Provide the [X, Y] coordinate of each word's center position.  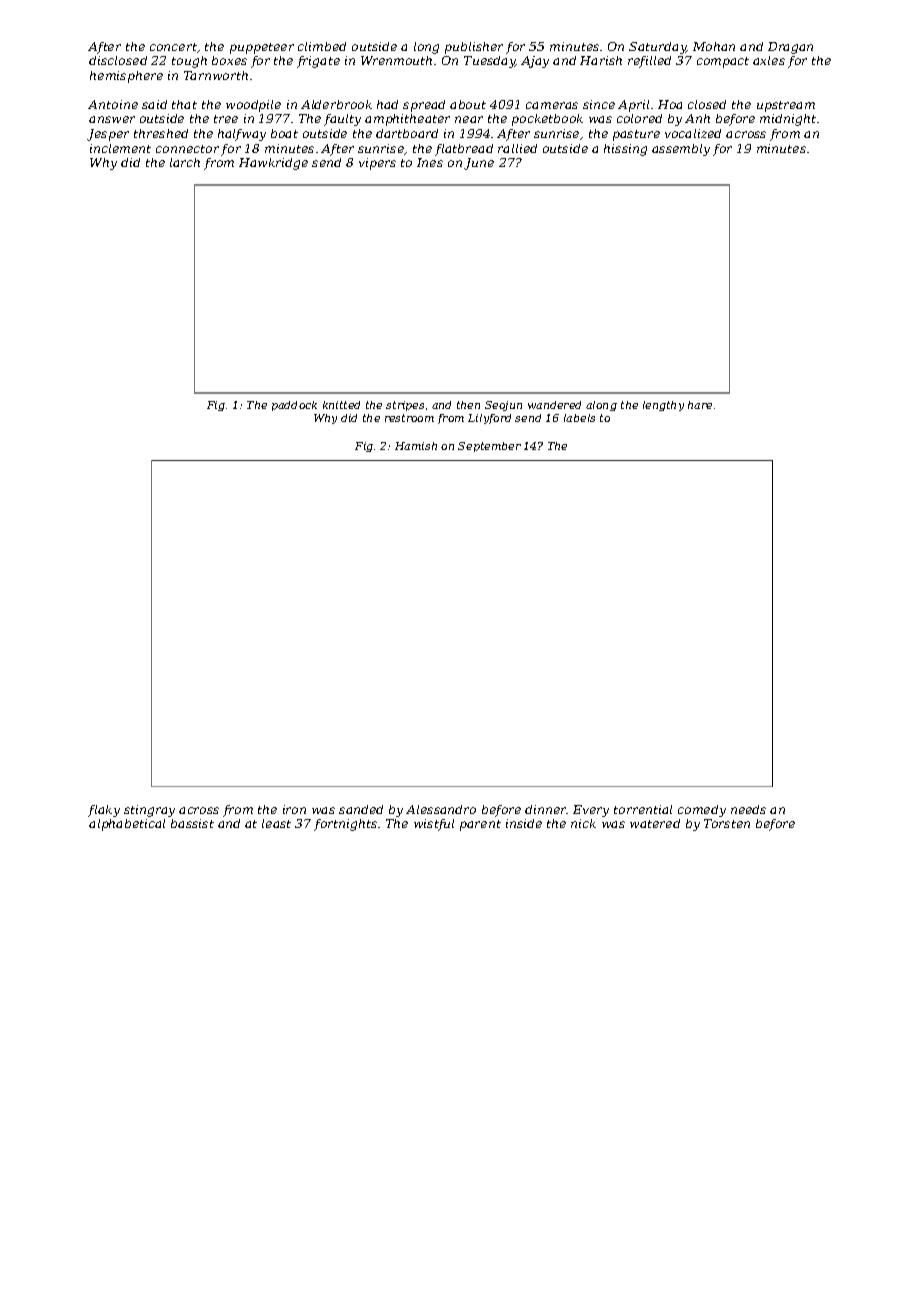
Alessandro [441, 809]
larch [185, 162]
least [276, 823]
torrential [643, 809]
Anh [697, 118]
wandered [554, 405]
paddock [294, 406]
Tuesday [490, 62]
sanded [361, 809]
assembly [681, 150]
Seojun [503, 406]
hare [700, 405]
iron [294, 809]
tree [226, 119]
